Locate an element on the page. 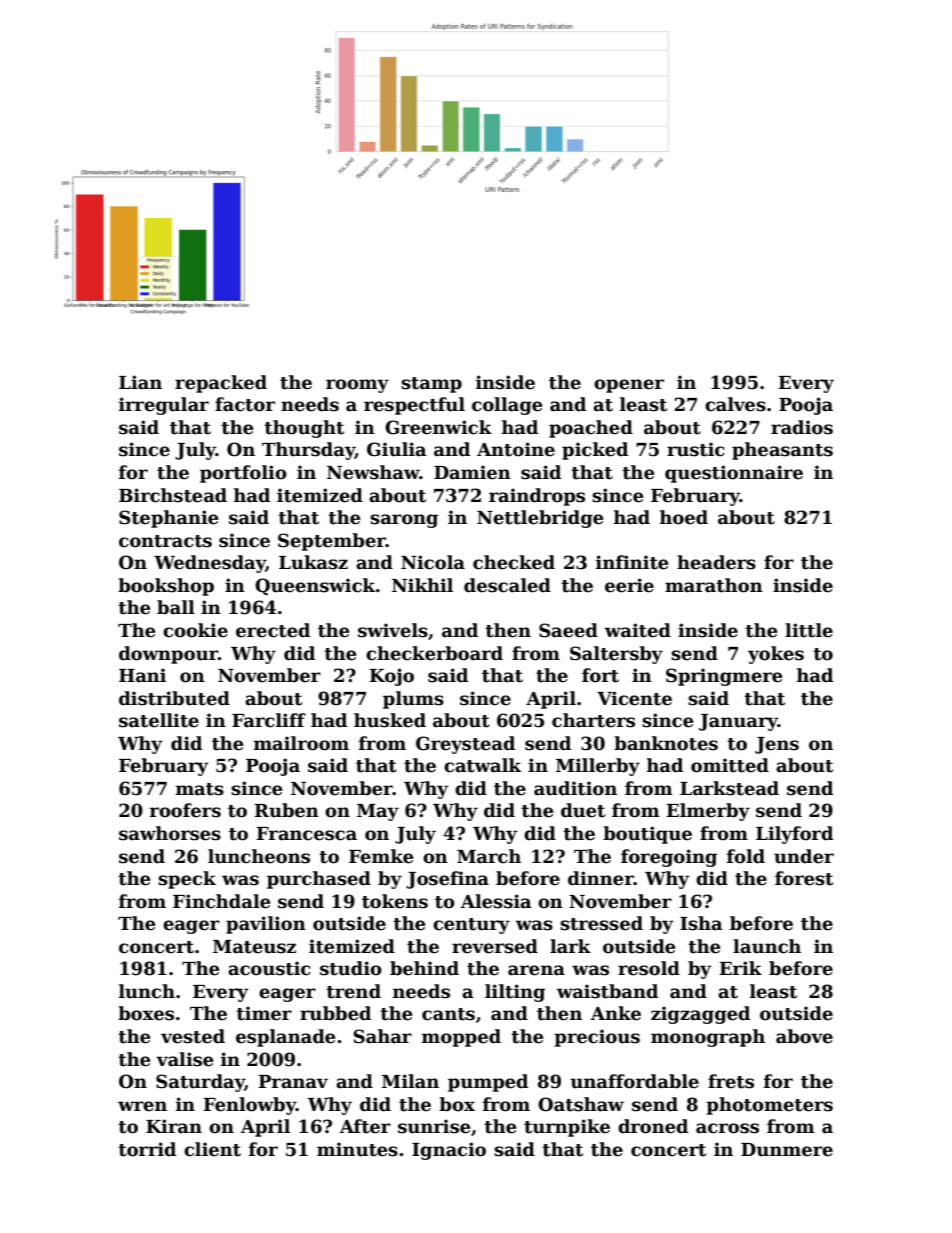 This image has width=952, height=1233. checked is located at coordinates (514, 562).
